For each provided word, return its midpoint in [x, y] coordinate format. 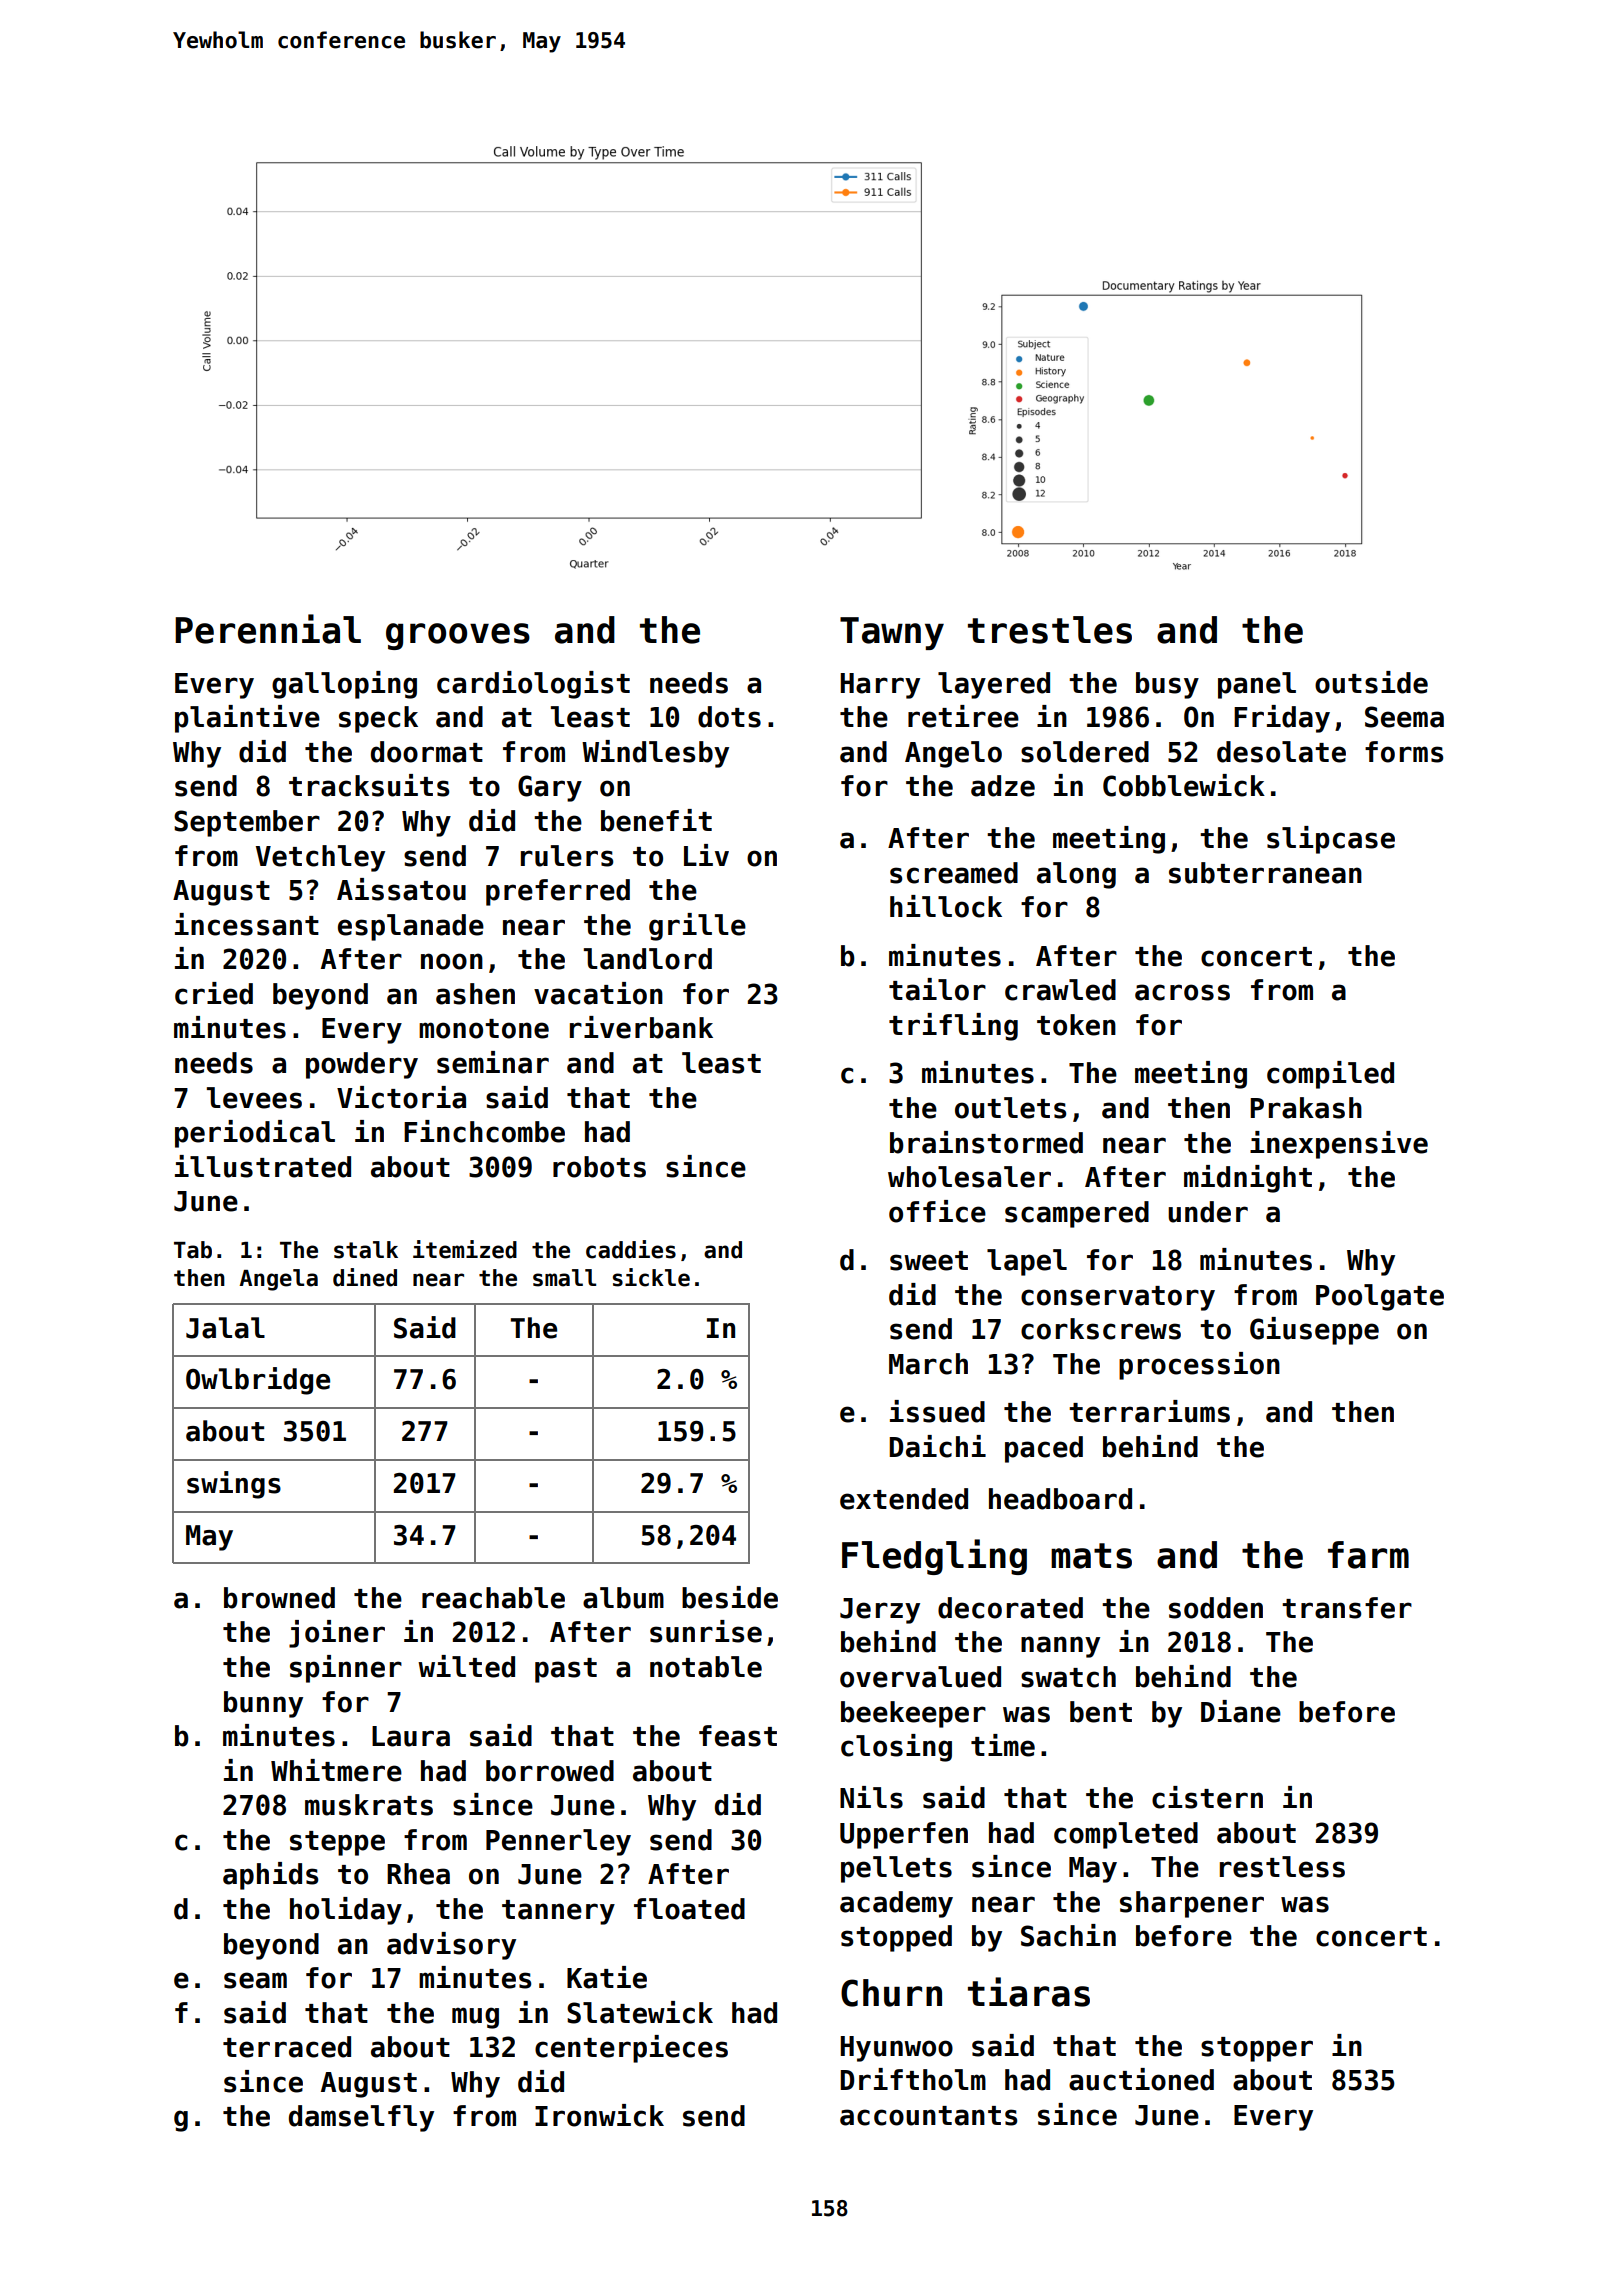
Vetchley [320, 858]
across [1182, 992]
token [1076, 1025]
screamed [954, 873]
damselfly [361, 2118]
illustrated [263, 1166]
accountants [928, 2116]
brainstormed [986, 1142]
